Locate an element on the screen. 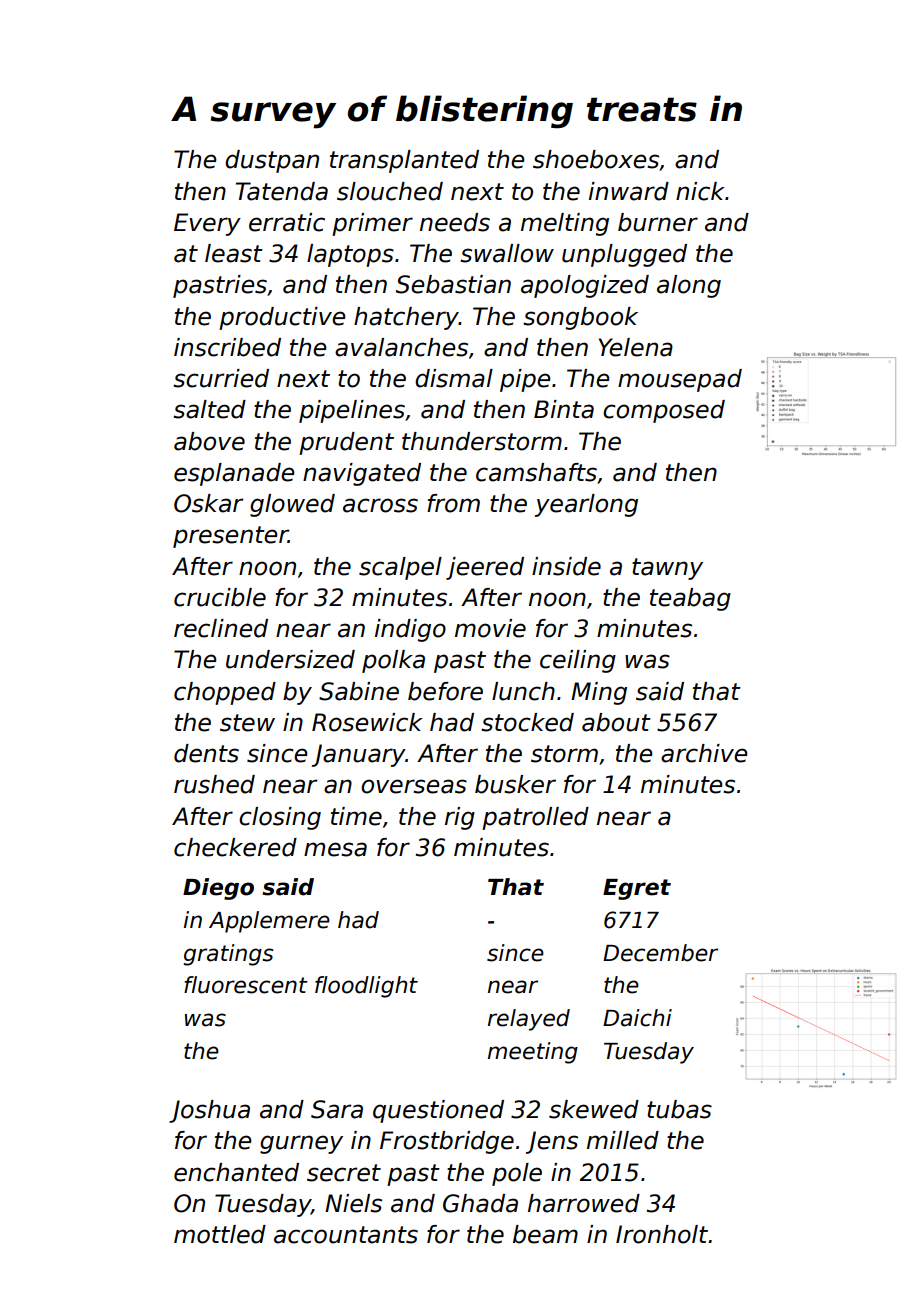 This screenshot has height=1311, width=924. Egret is located at coordinates (637, 889).
